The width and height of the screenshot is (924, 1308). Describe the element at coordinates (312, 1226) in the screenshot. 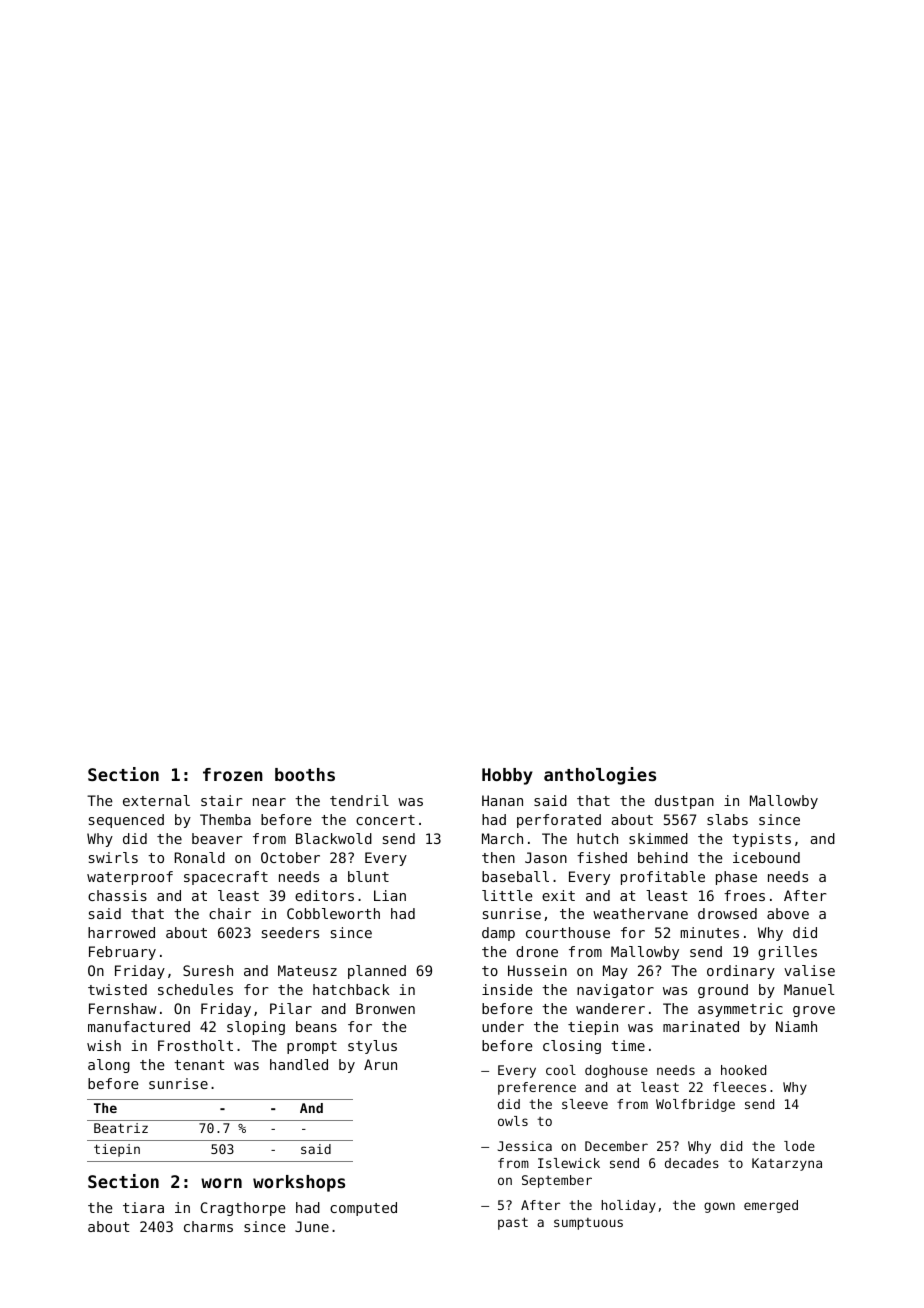

I see `June` at that location.
